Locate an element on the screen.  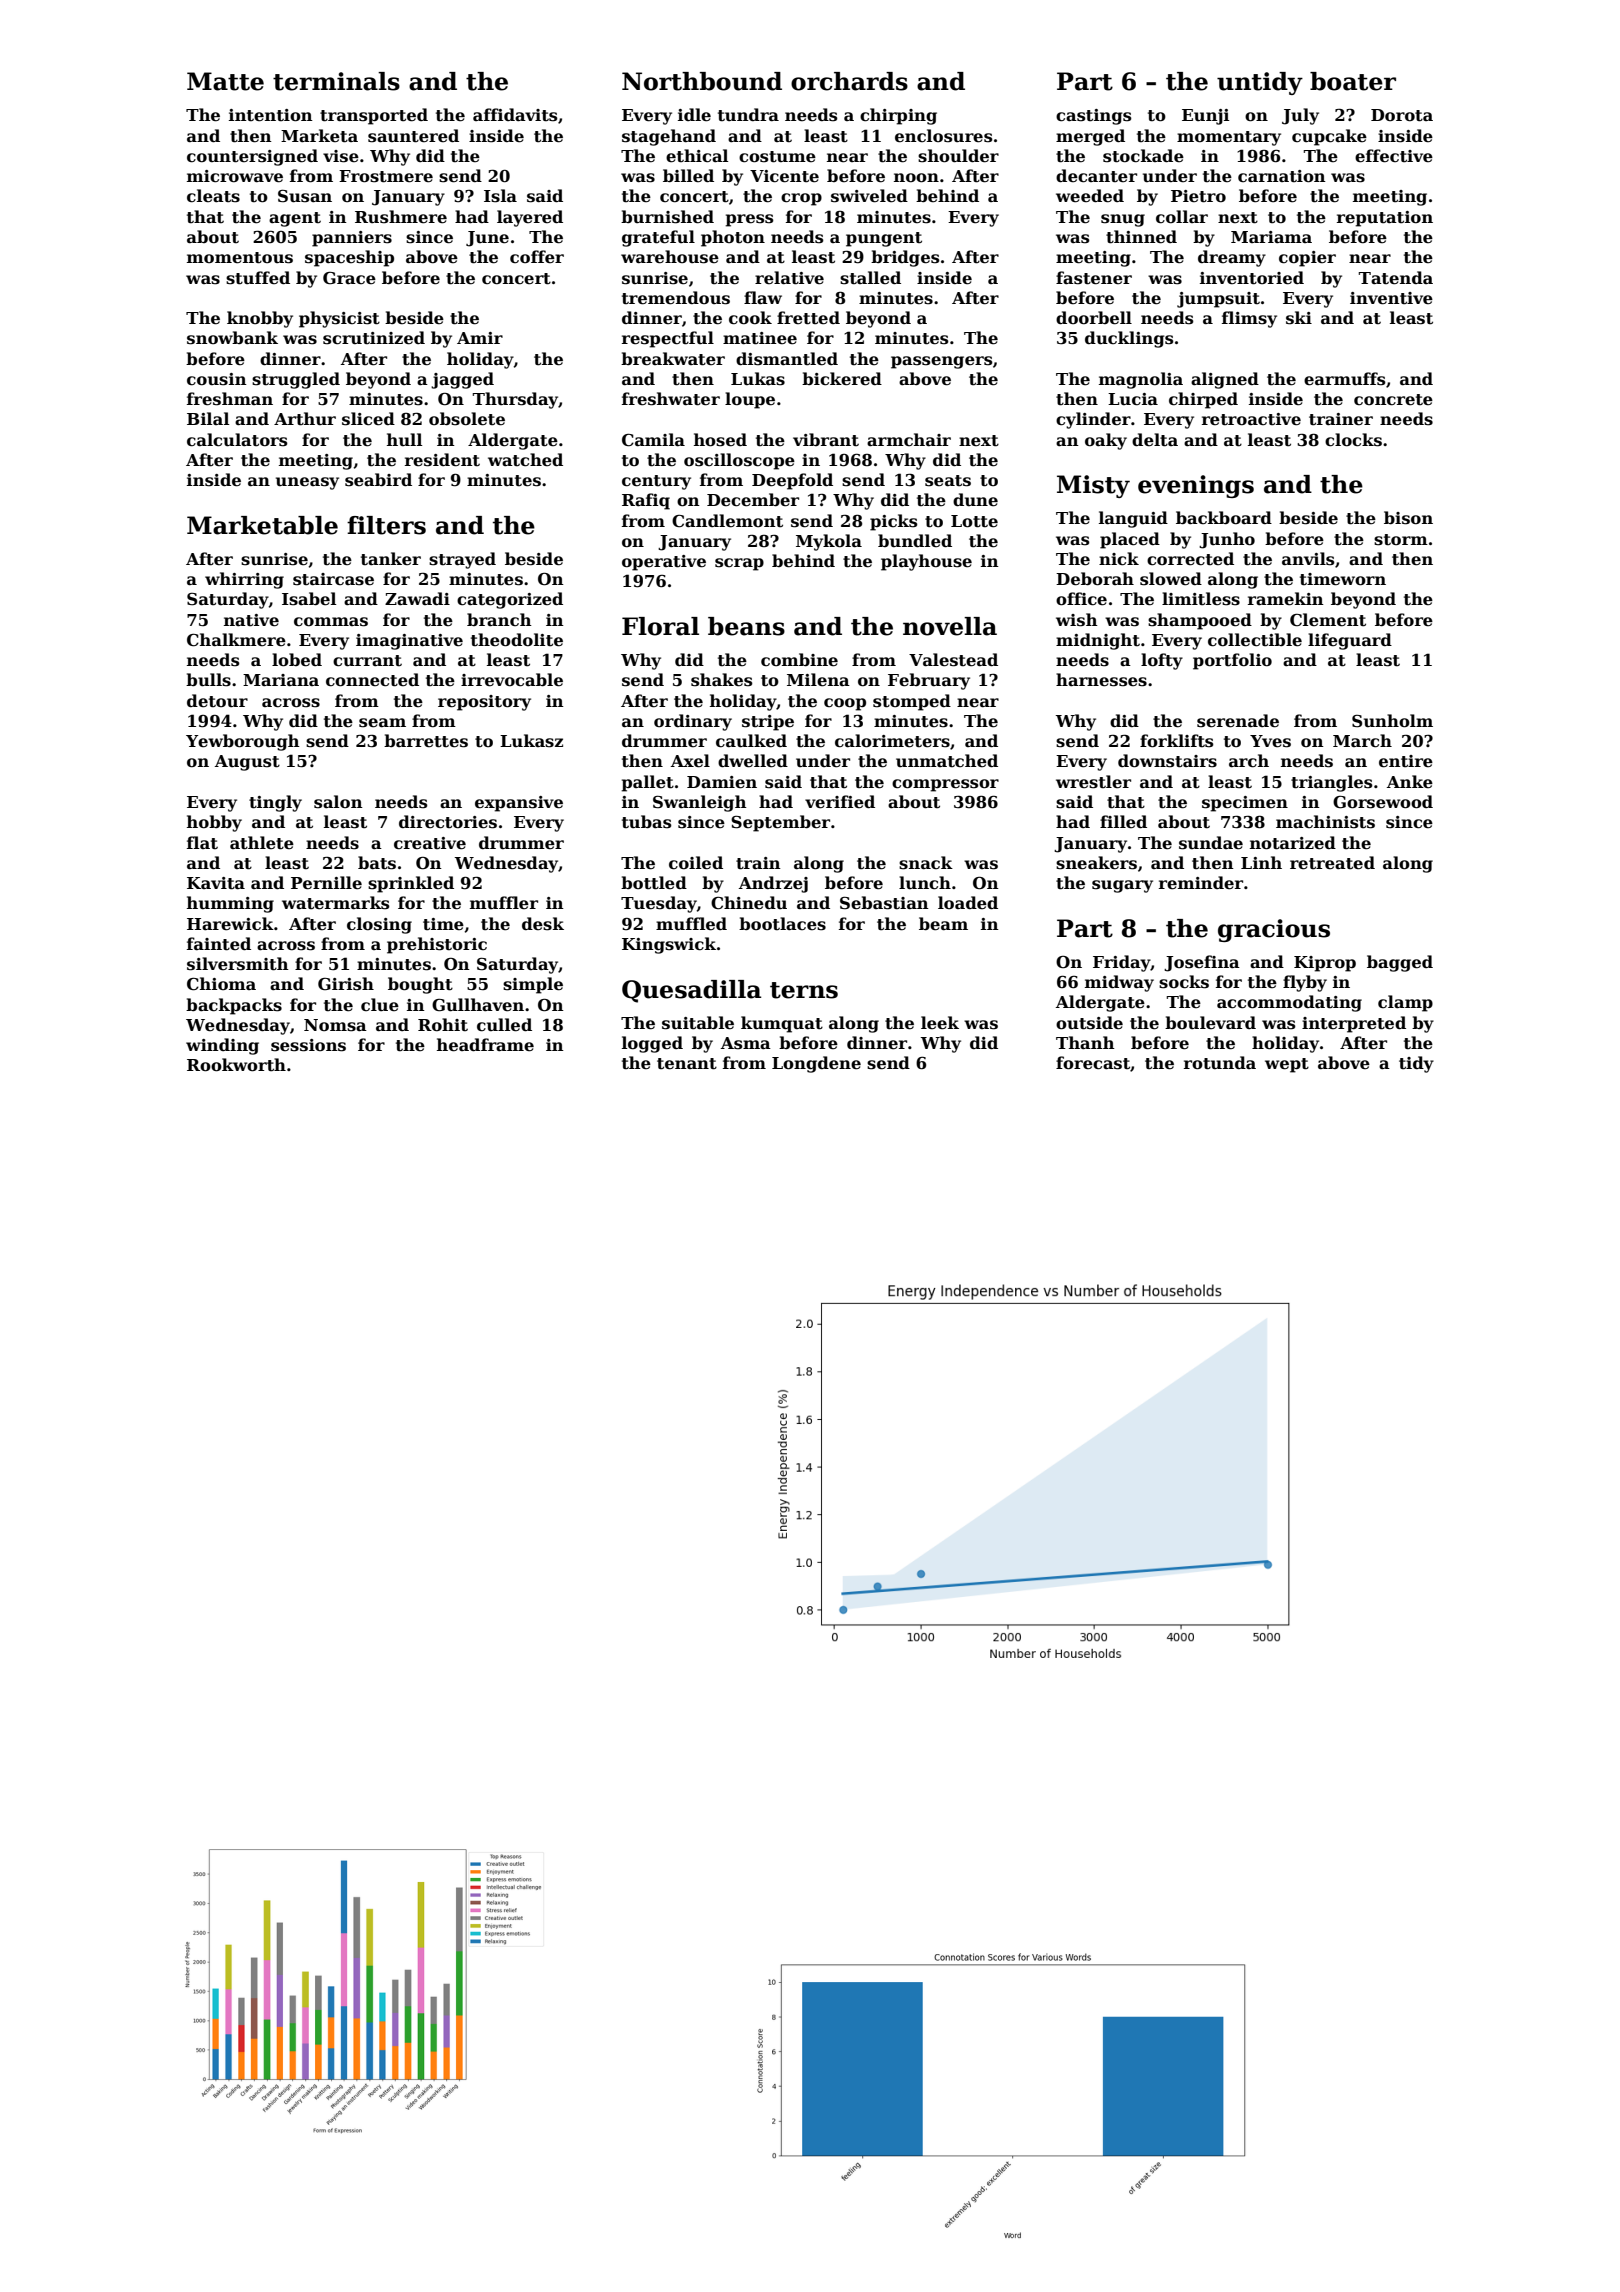
Floral is located at coordinates (660, 626).
